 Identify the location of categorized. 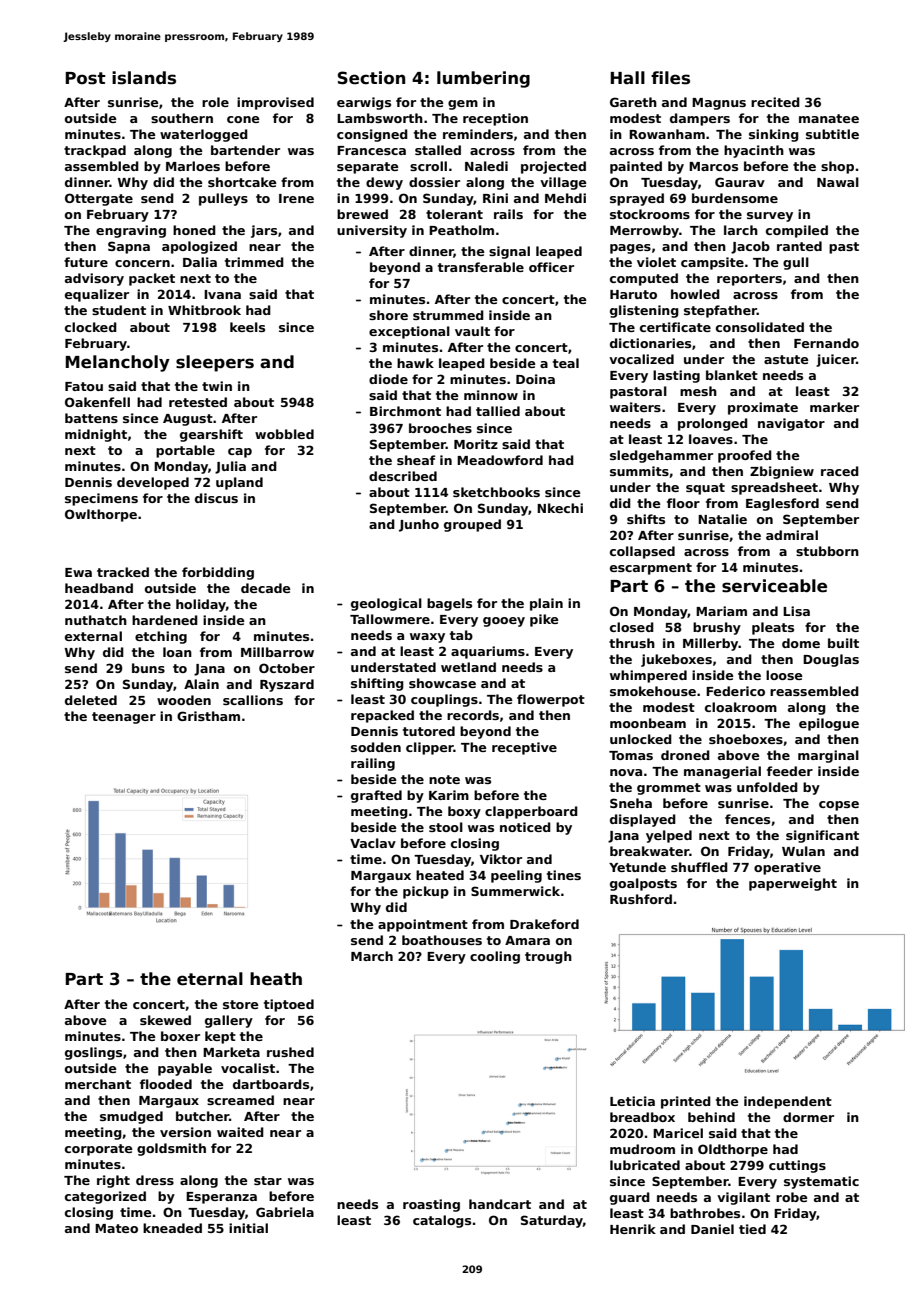
(105, 1197).
